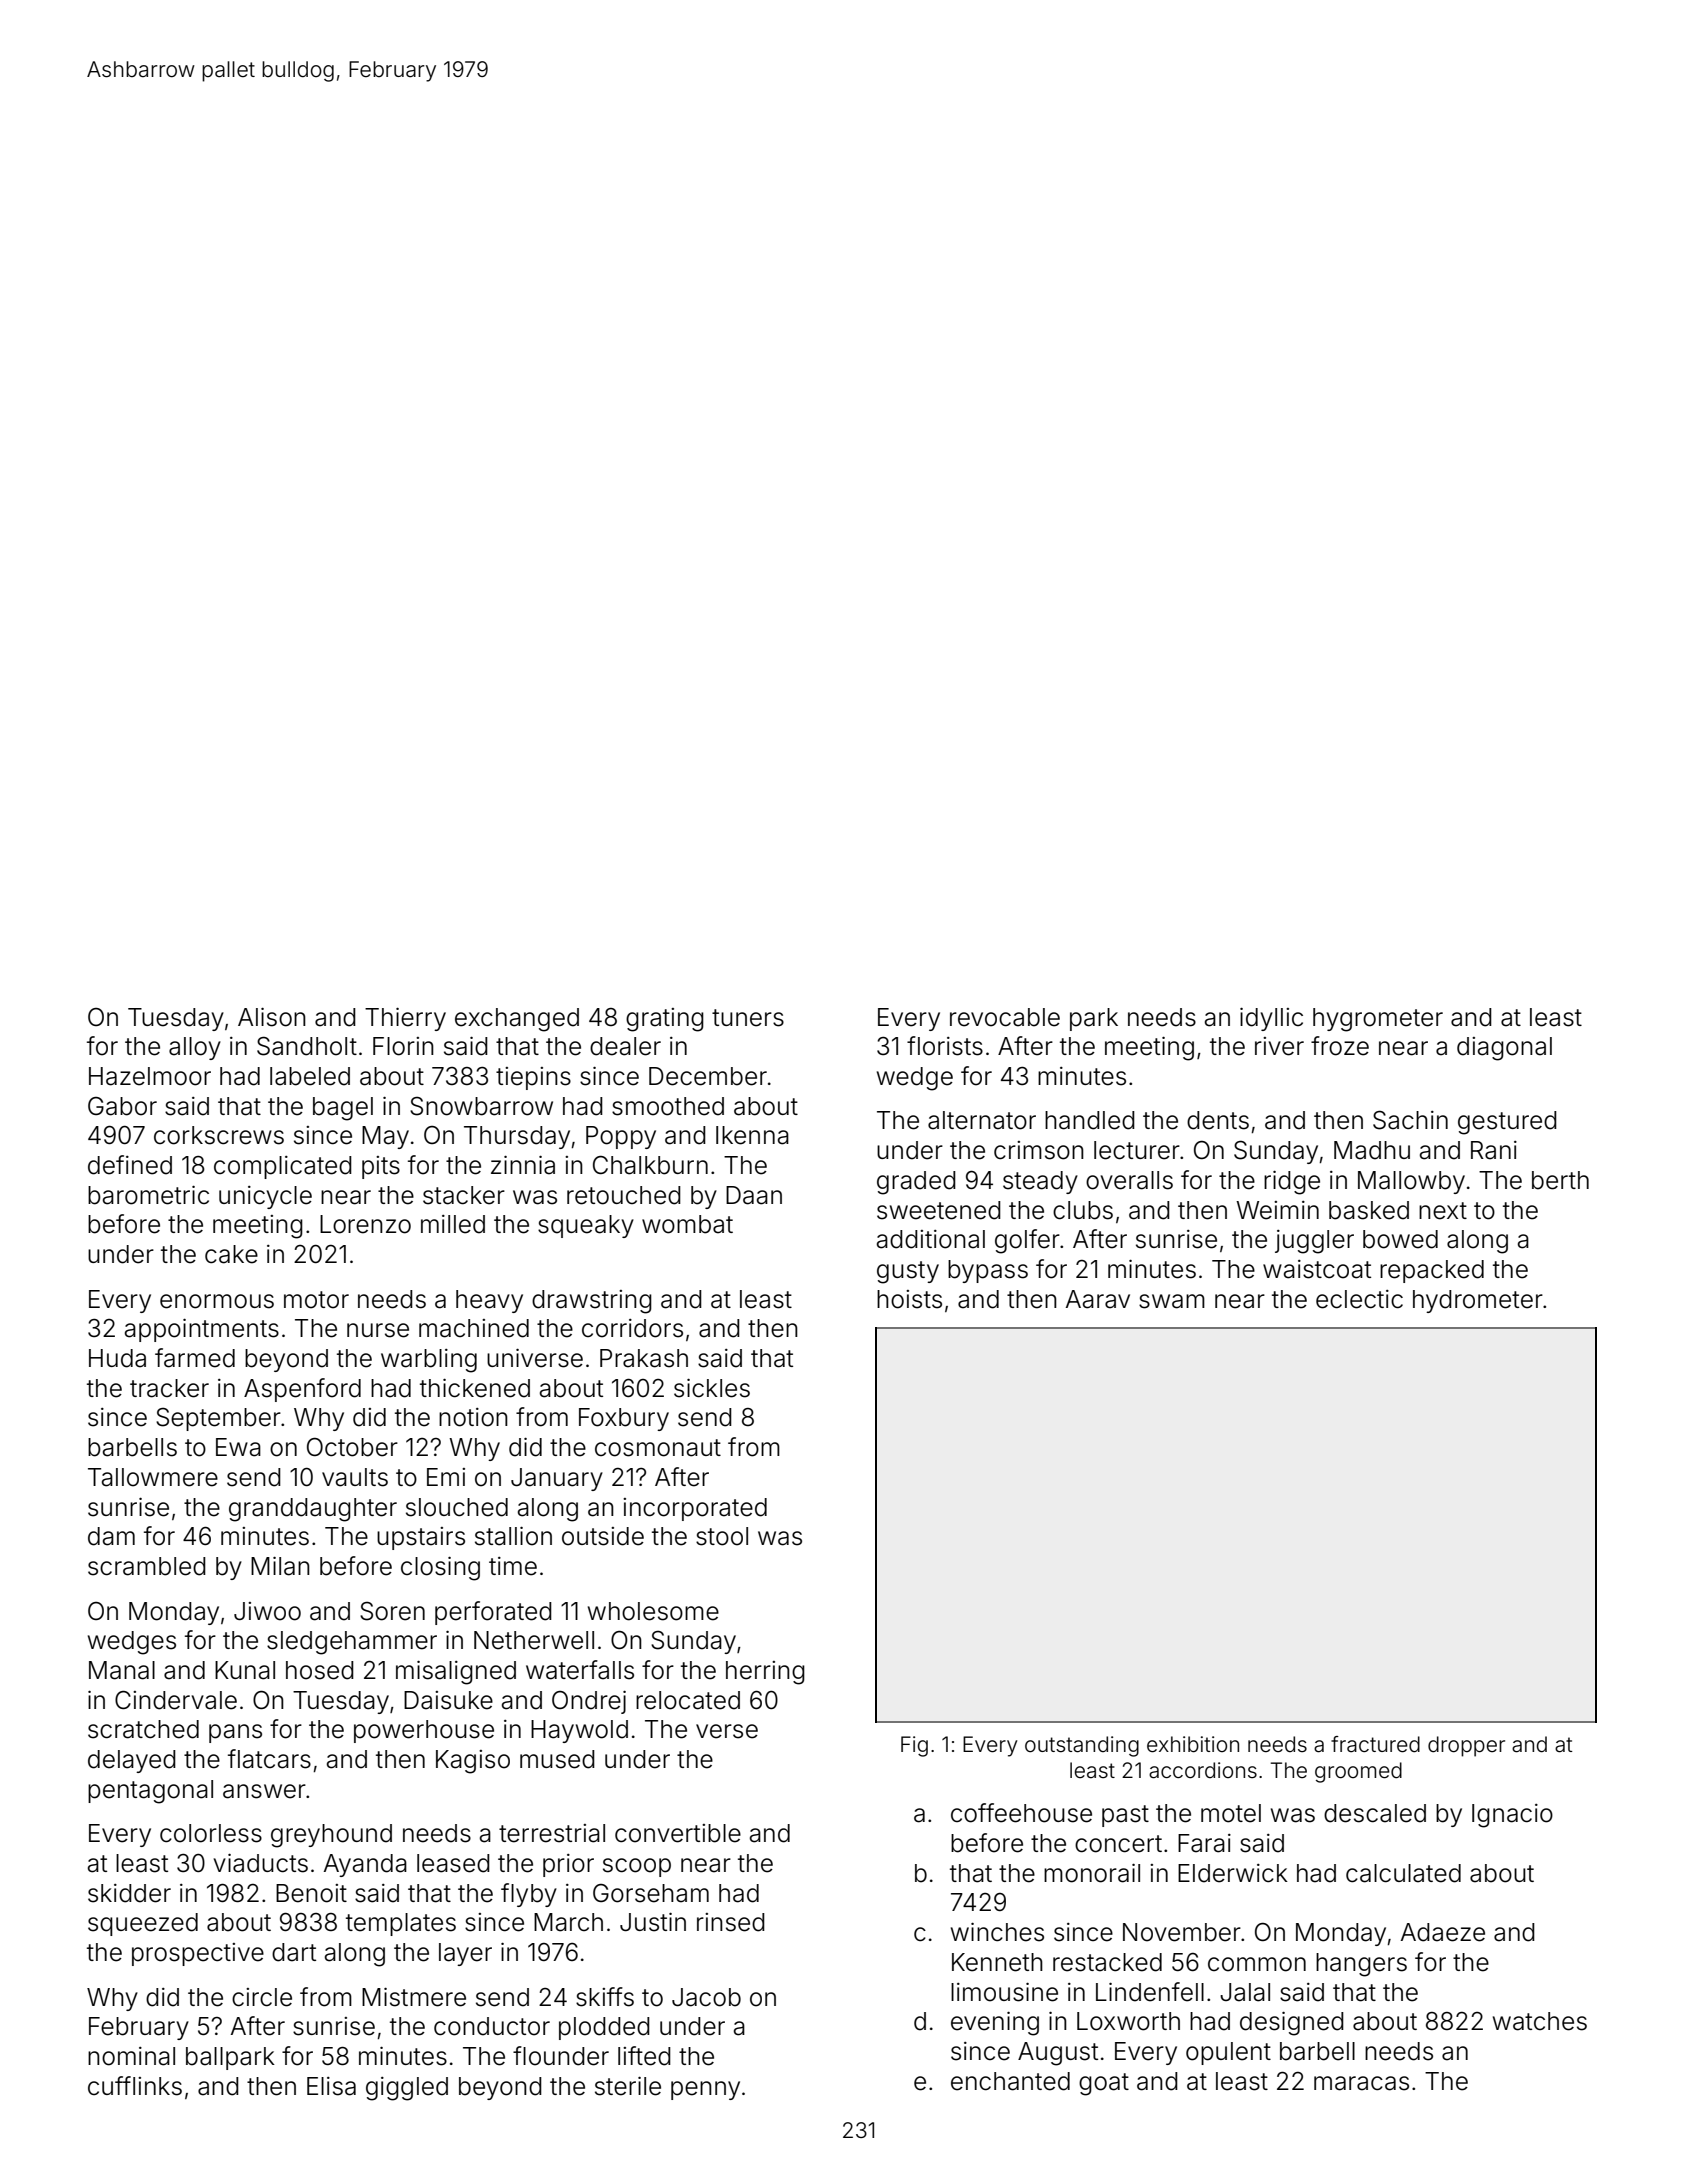 This screenshot has height=2178, width=1683. I want to click on cufflinks, so click(135, 2086).
